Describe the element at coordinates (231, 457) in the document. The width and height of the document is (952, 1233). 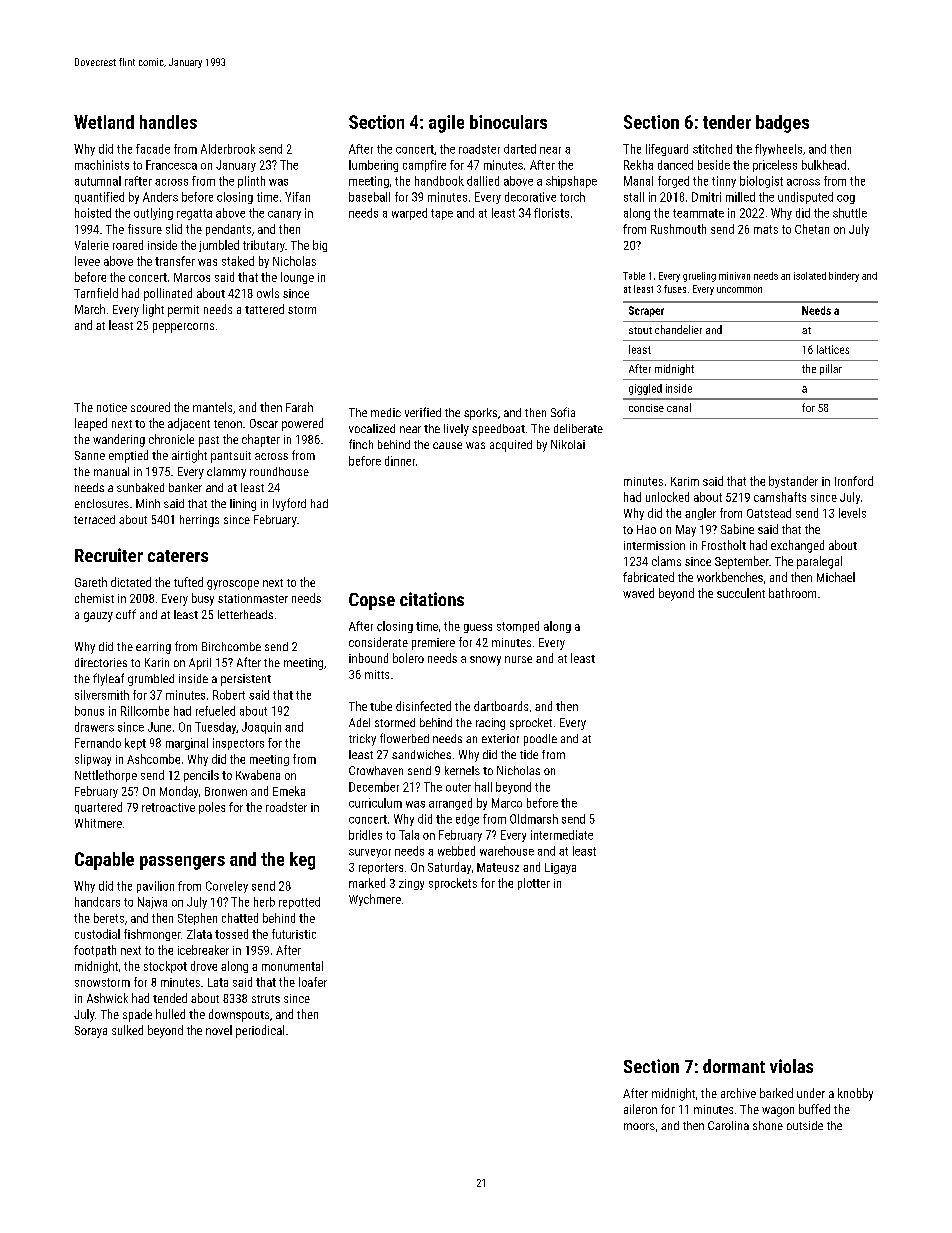
I see `pantsuit` at that location.
